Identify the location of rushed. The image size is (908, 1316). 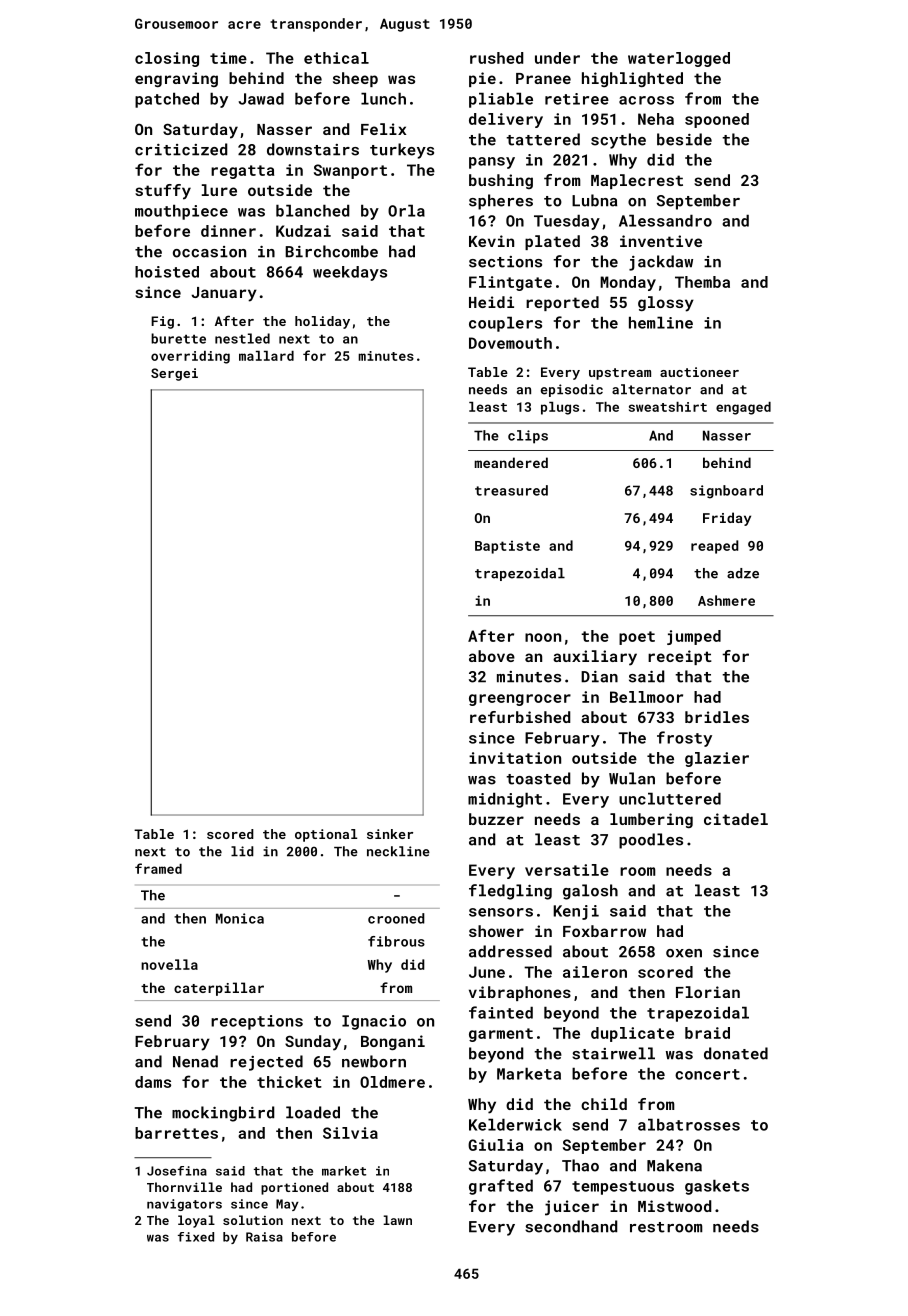
(496, 58).
